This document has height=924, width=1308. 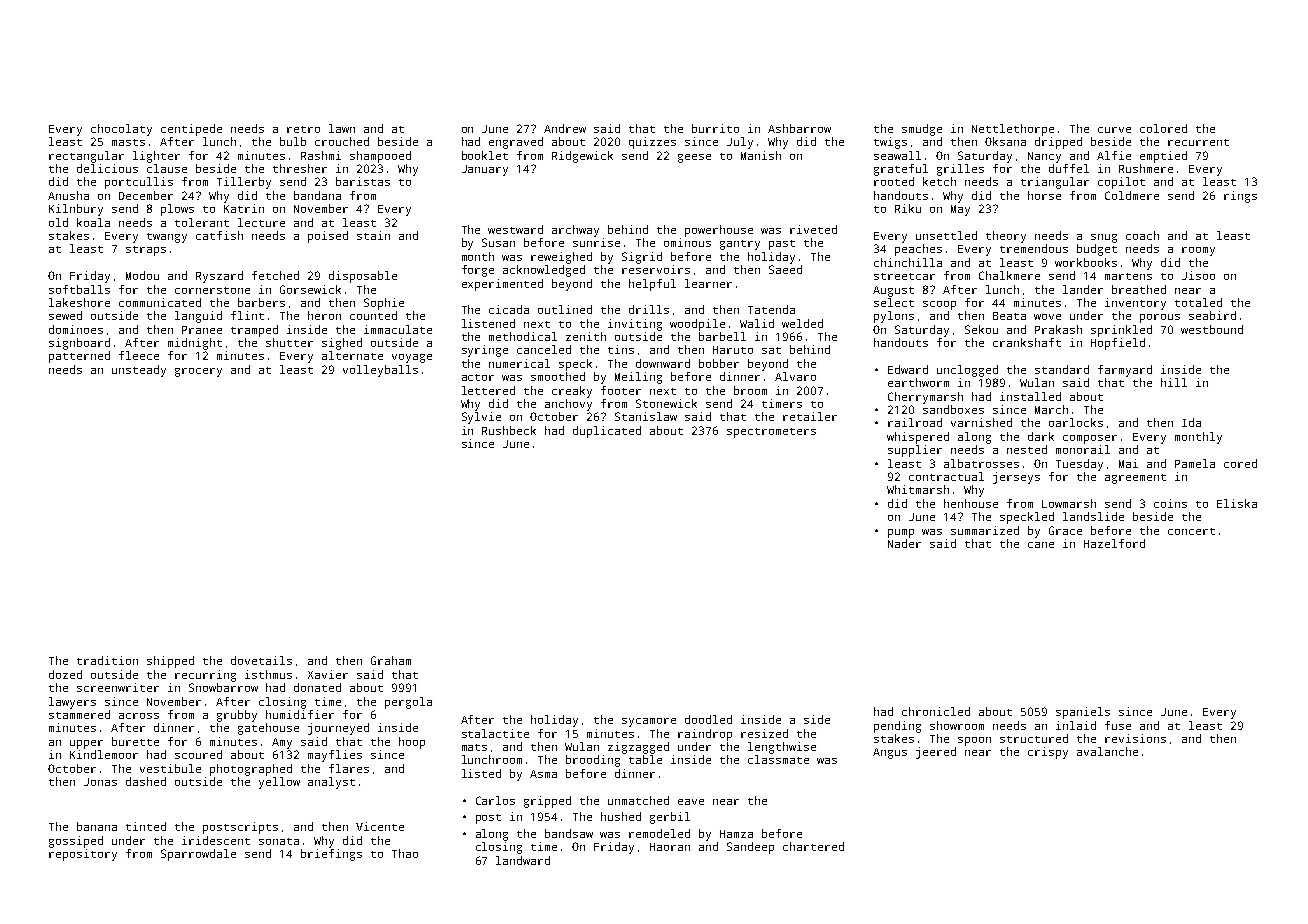 What do you see at coordinates (813, 846) in the document?
I see `chartered` at bounding box center [813, 846].
